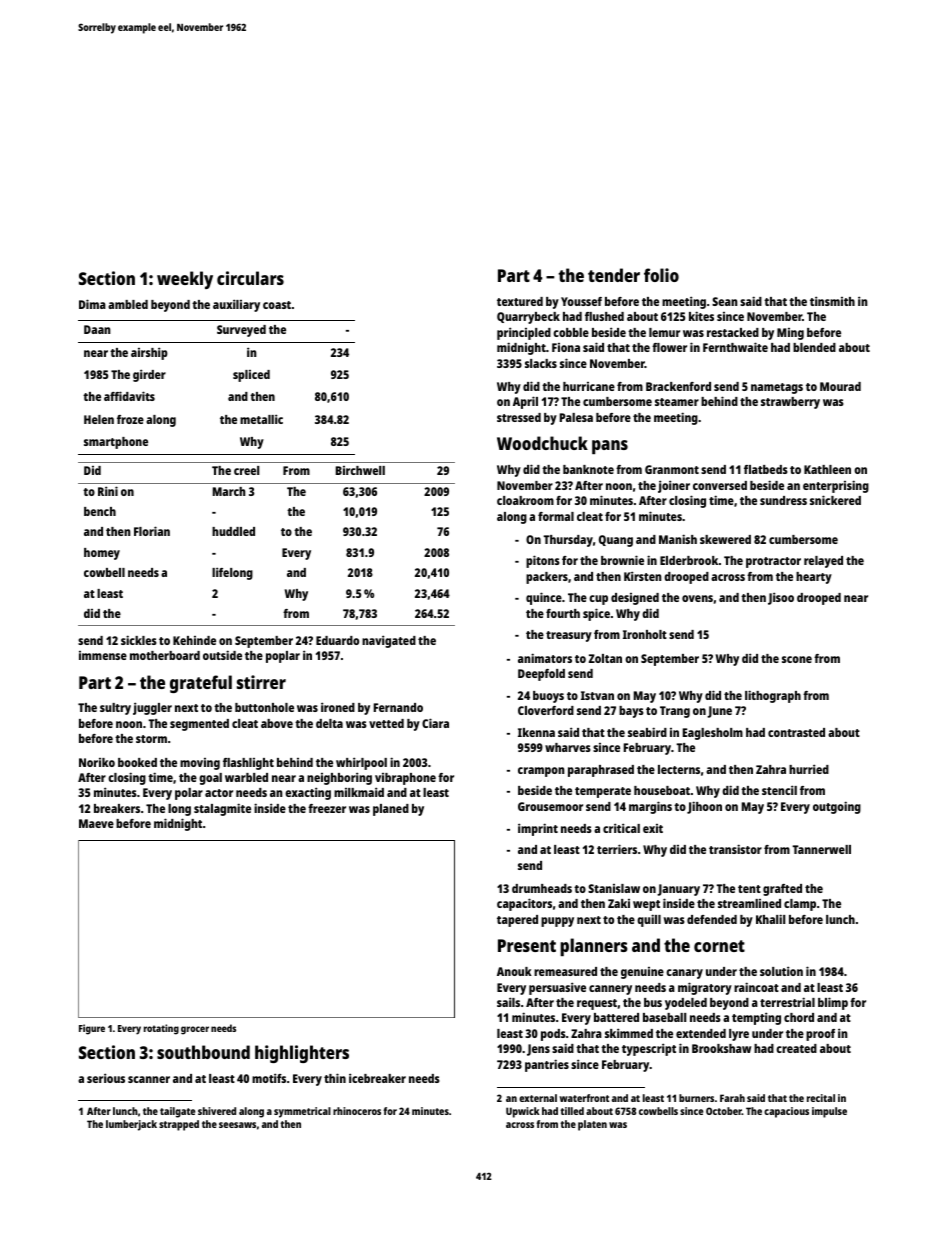 The width and height of the document is (952, 1233). I want to click on January, so click(678, 890).
